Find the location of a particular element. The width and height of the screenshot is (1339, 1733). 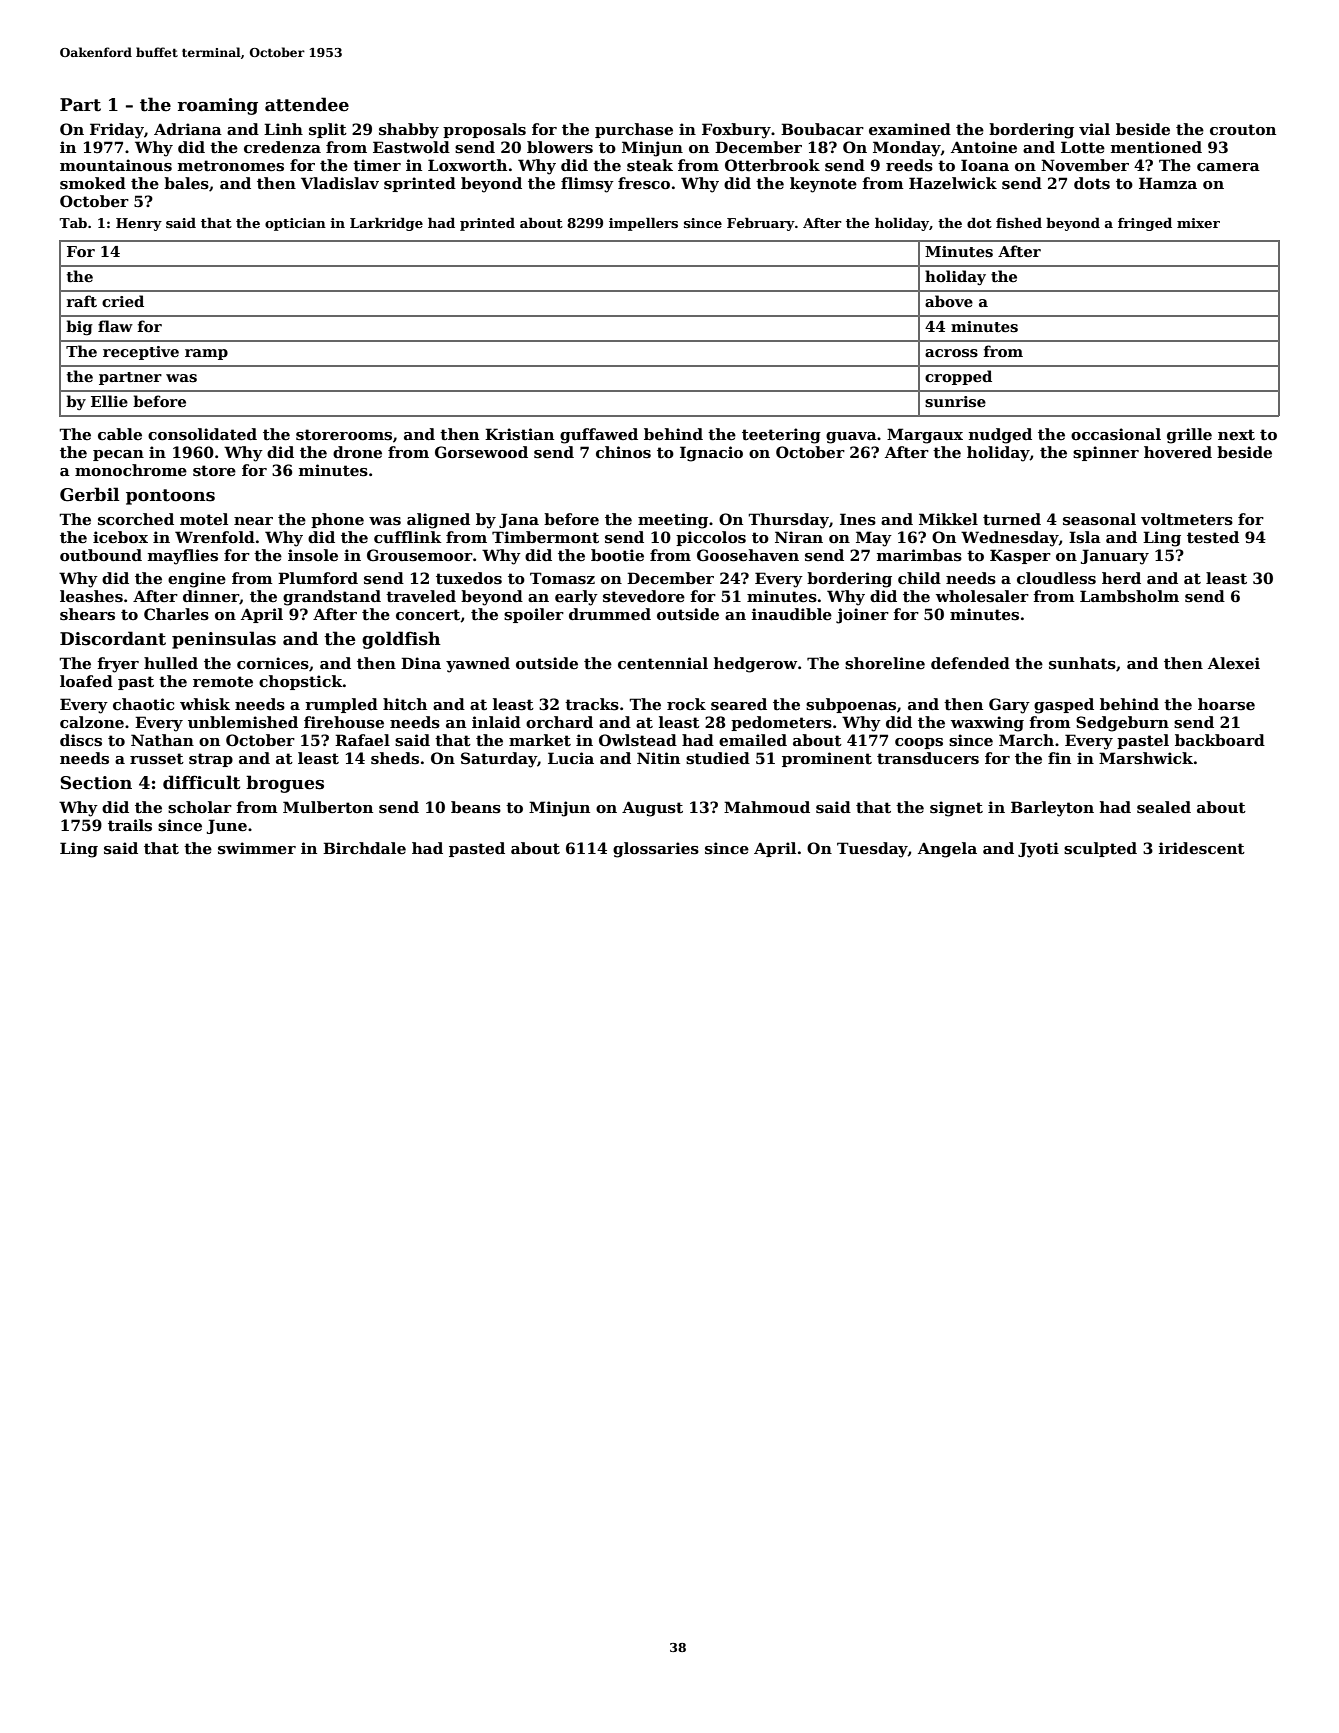

swimmer is located at coordinates (257, 848).
